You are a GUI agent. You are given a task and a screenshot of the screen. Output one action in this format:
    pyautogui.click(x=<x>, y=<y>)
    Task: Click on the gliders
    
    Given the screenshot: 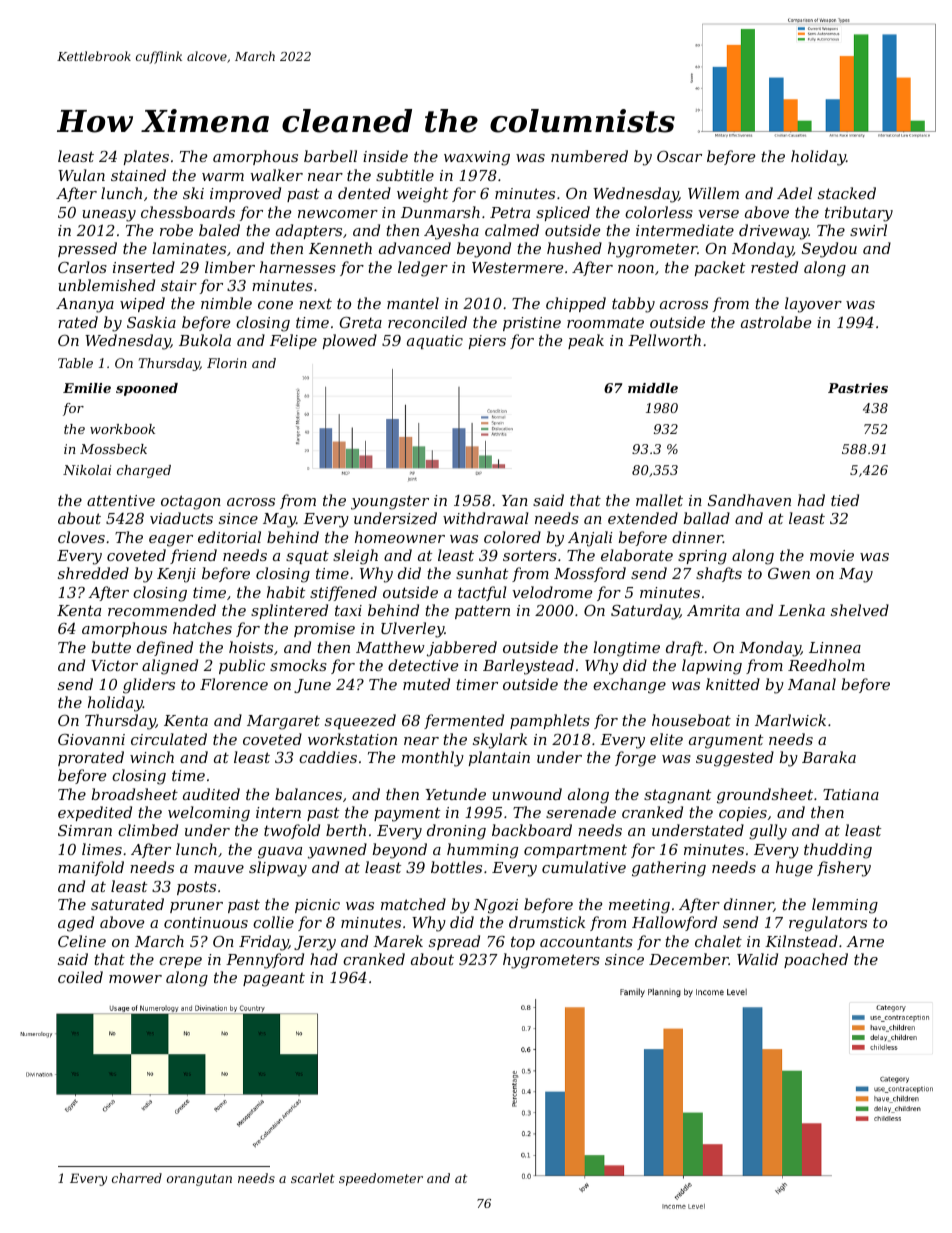 What is the action you would take?
    pyautogui.click(x=149, y=686)
